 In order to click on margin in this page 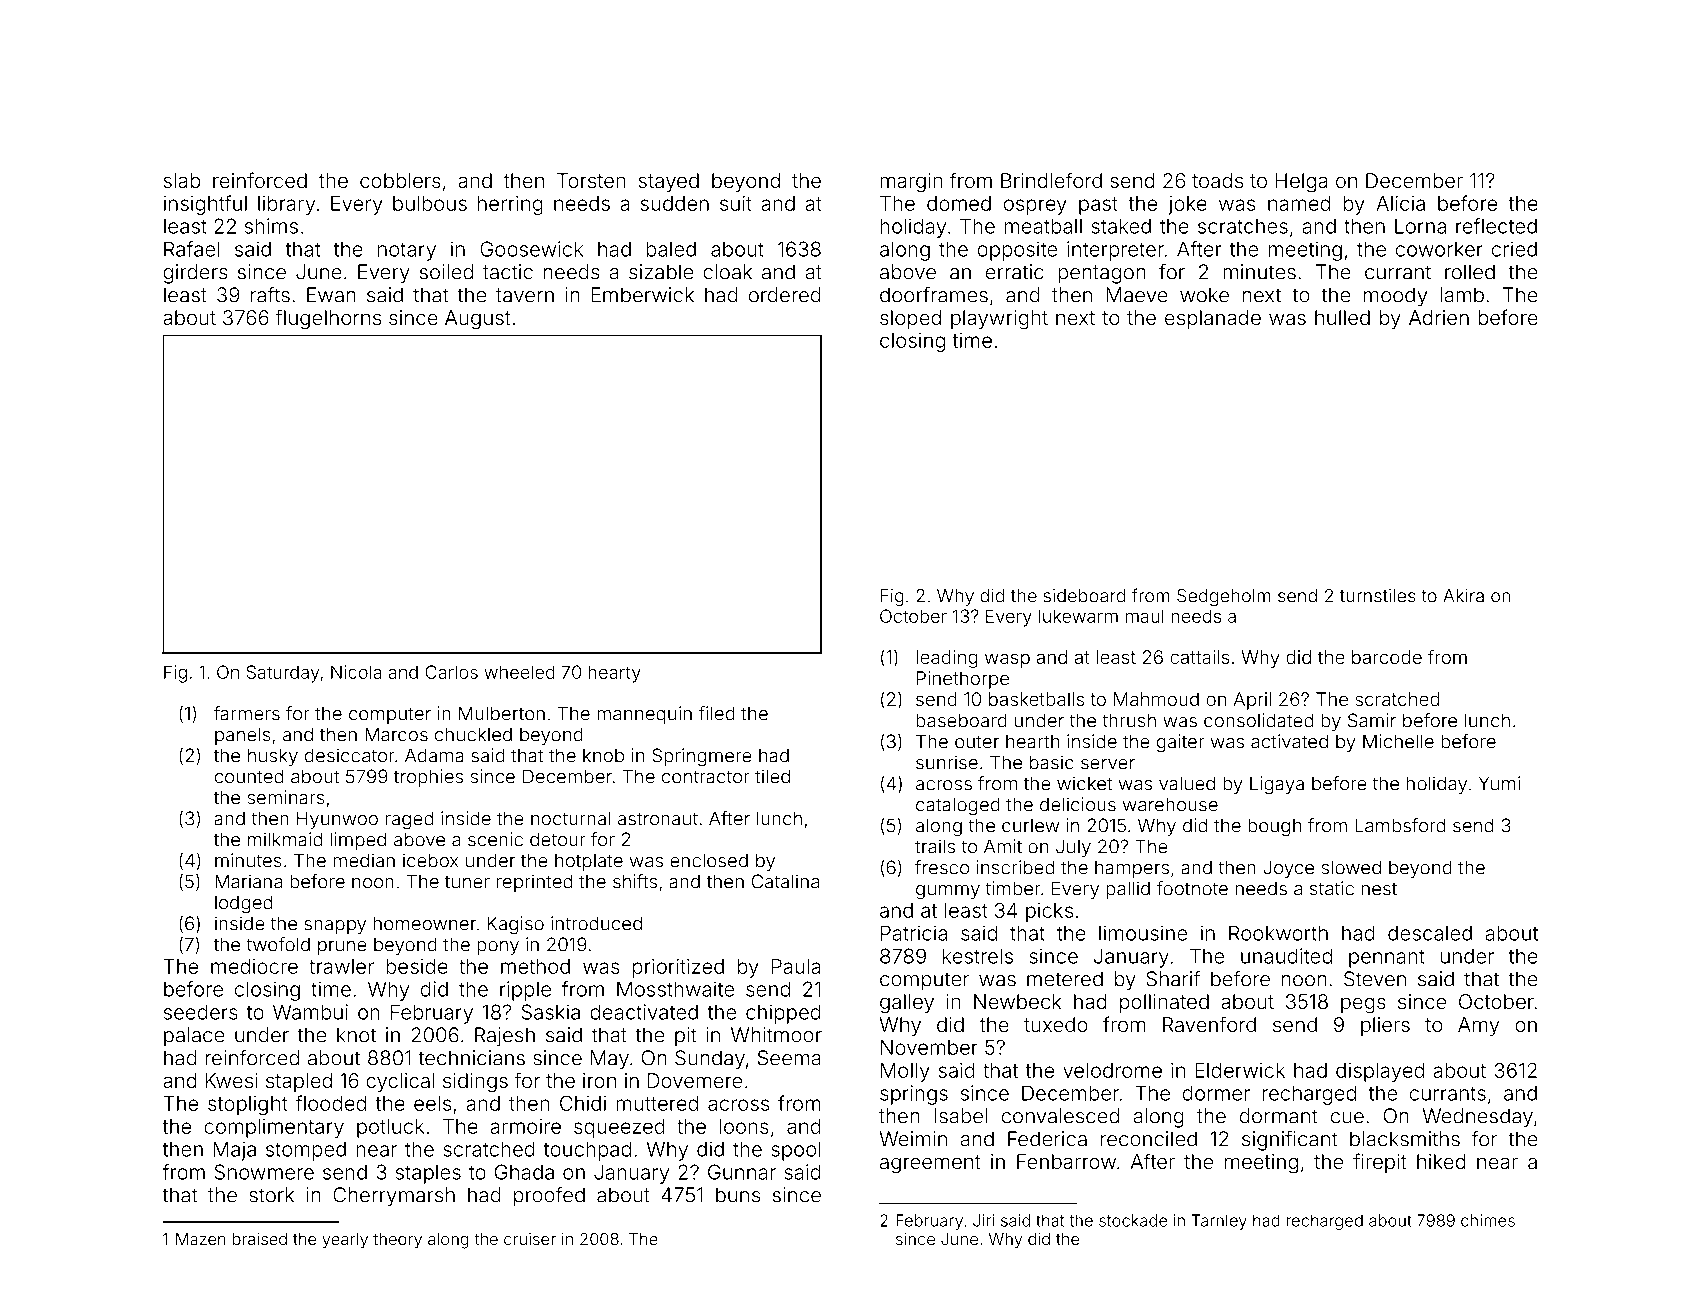, I will do `click(911, 183)`.
